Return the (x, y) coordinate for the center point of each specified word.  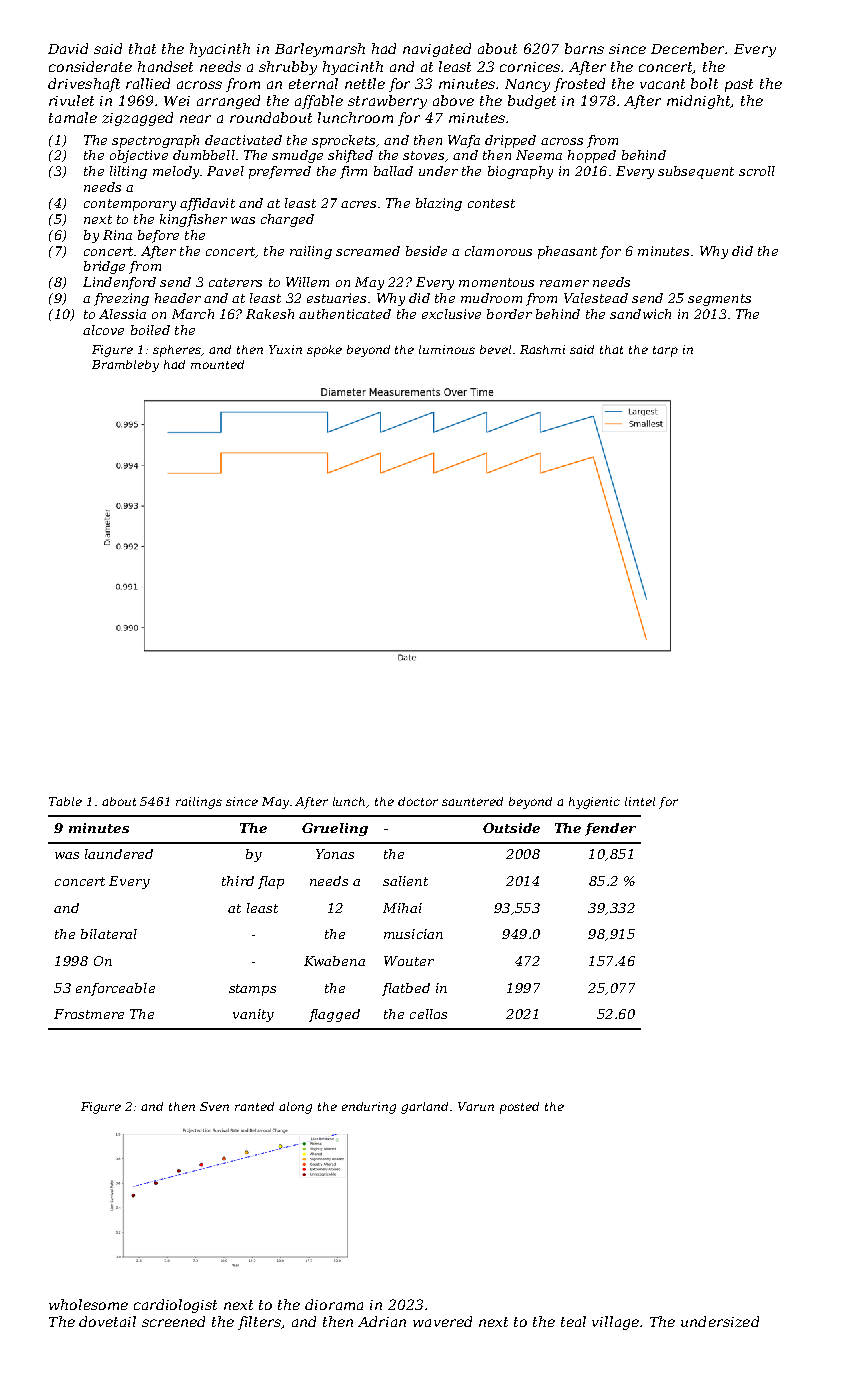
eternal (313, 83)
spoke (324, 351)
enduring (369, 1108)
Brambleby (125, 366)
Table (65, 801)
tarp (665, 351)
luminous (447, 349)
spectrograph (155, 141)
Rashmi (542, 349)
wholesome (88, 1304)
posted (519, 1108)
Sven (214, 1106)
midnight (699, 102)
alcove (103, 330)
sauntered (472, 801)
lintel (640, 801)
